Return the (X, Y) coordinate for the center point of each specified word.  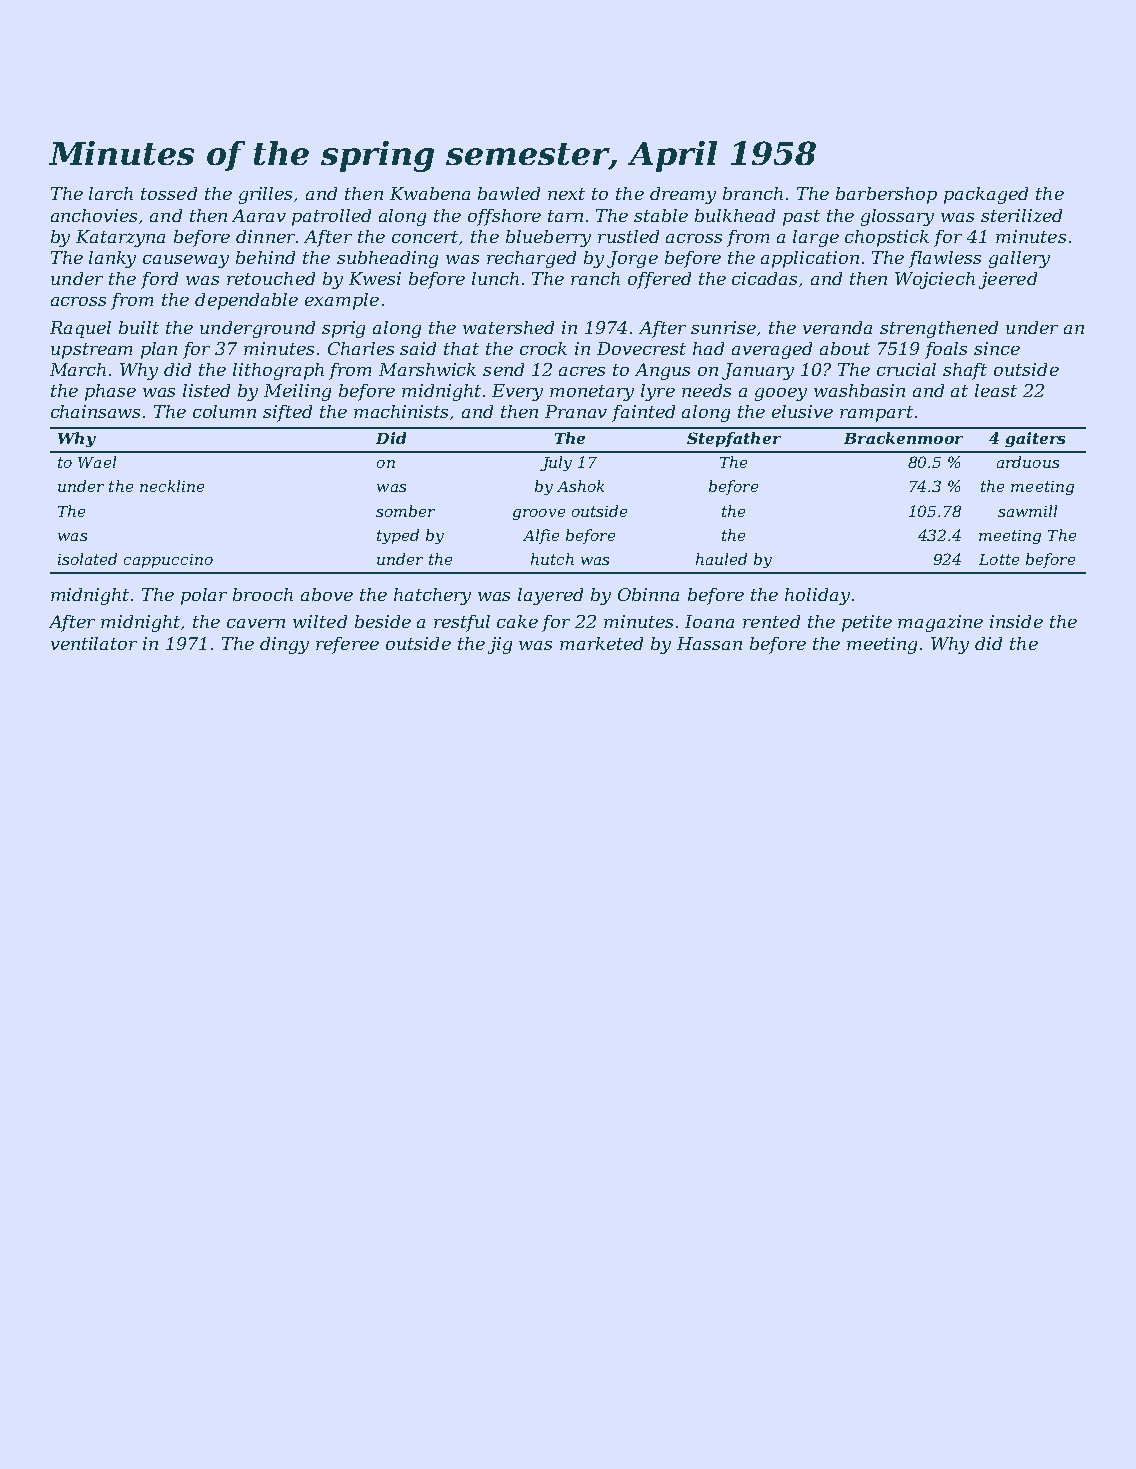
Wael (97, 462)
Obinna (648, 594)
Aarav (259, 215)
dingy (284, 645)
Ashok (580, 486)
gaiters (1035, 439)
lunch (495, 278)
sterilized (1021, 215)
